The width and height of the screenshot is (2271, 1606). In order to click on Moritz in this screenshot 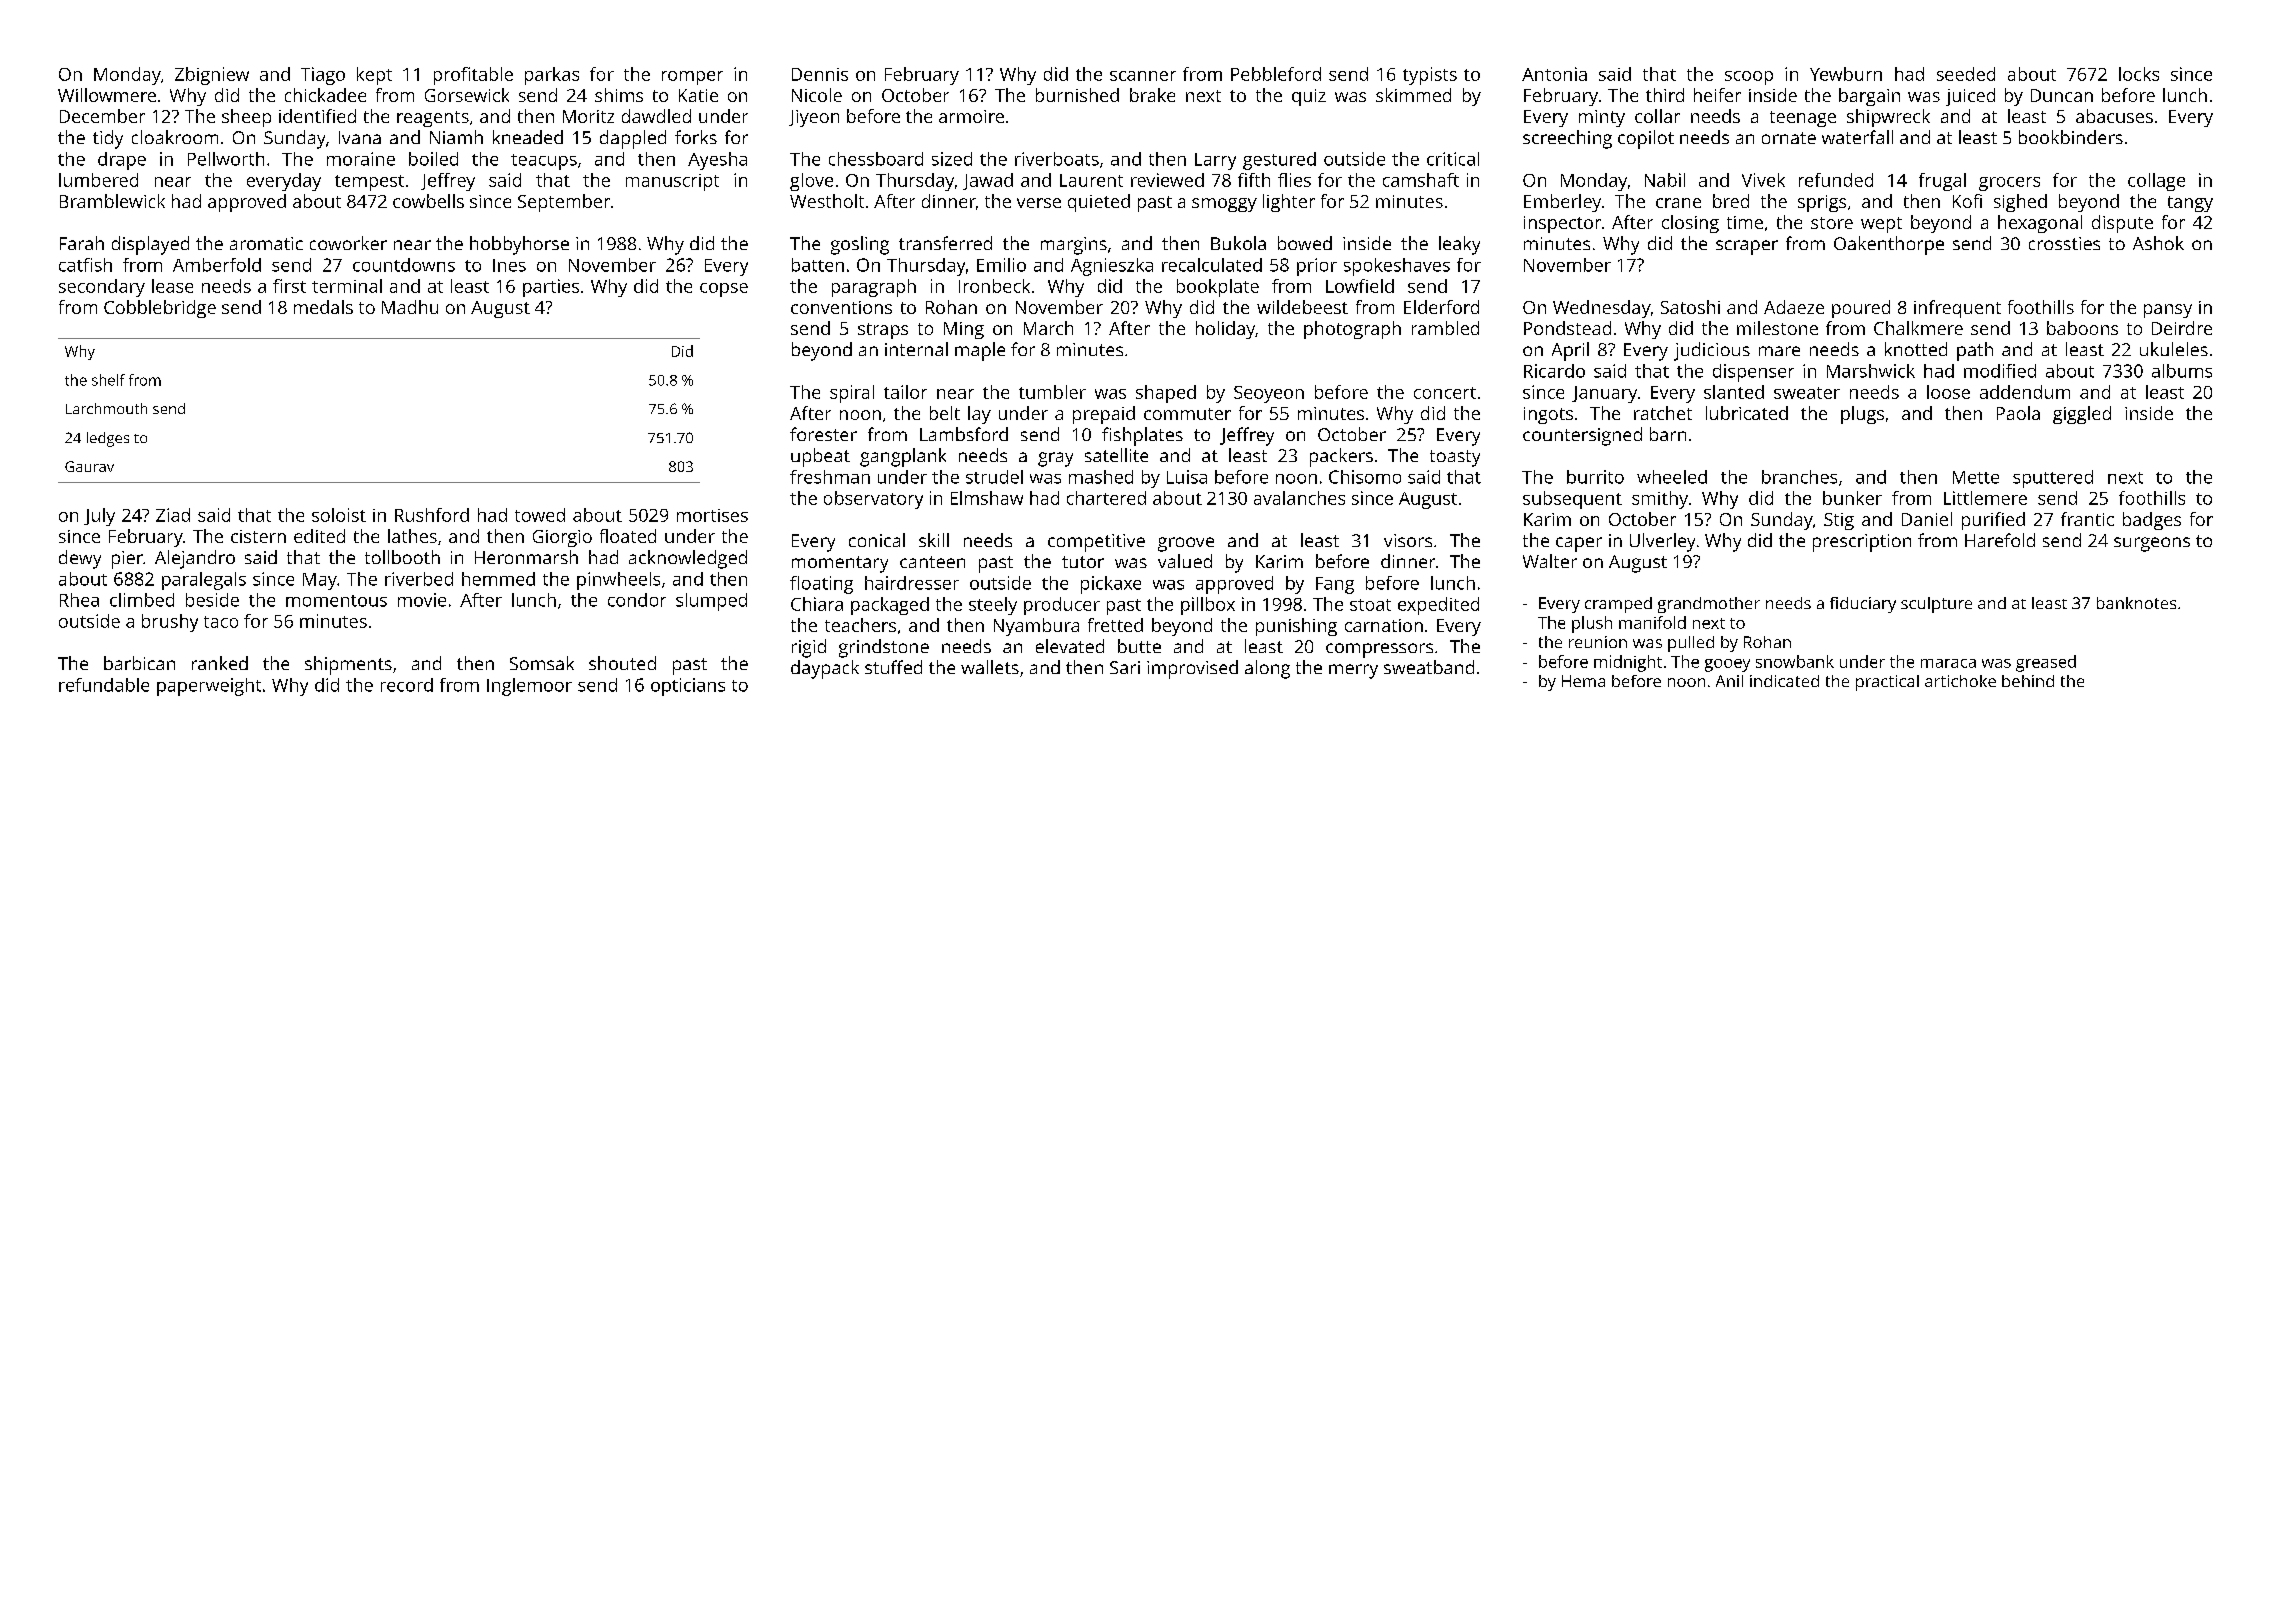, I will do `click(588, 116)`.
